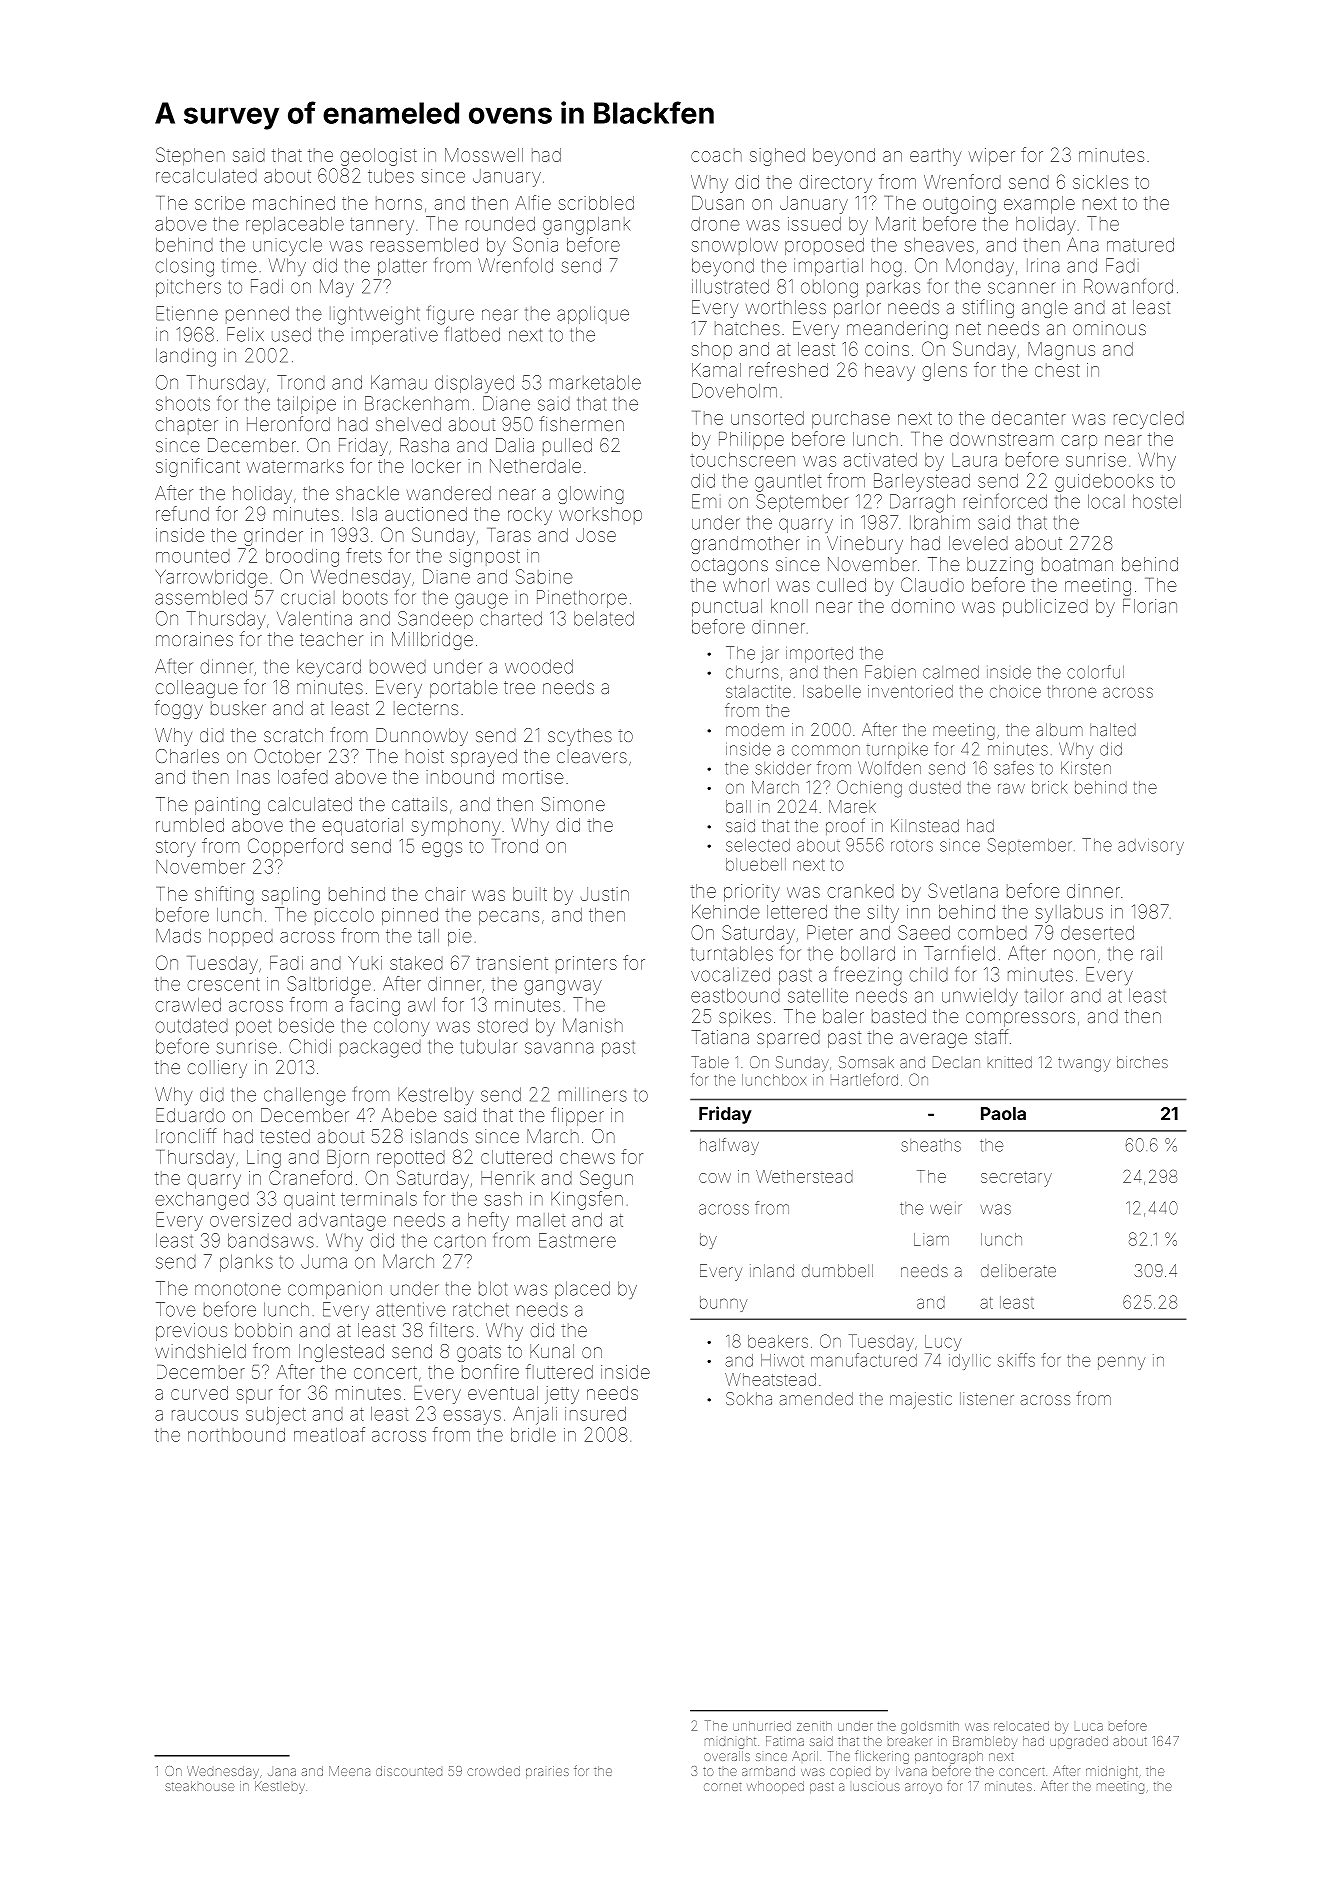  I want to click on lecterns, so click(426, 708).
